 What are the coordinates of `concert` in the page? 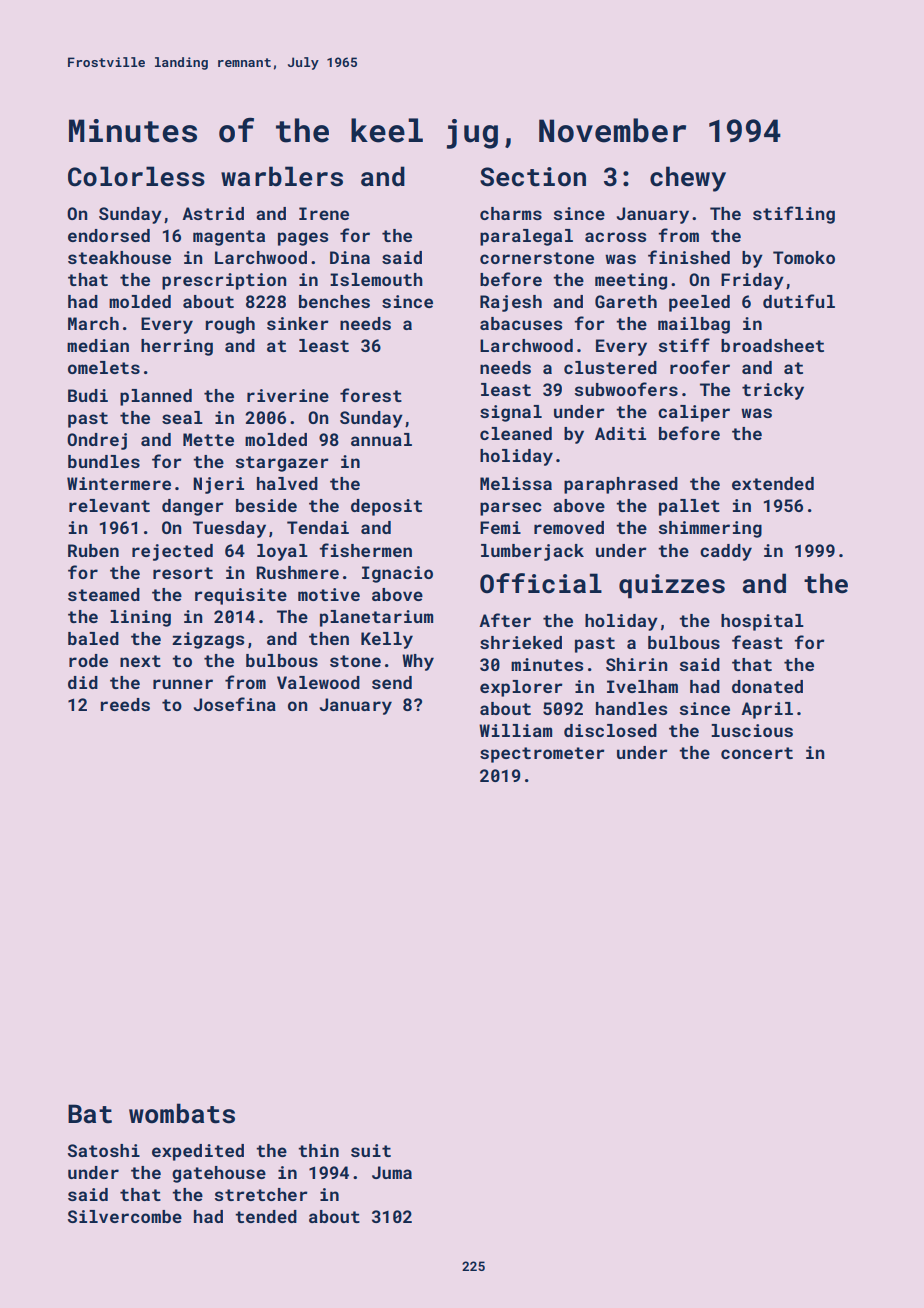 It's located at (757, 753).
